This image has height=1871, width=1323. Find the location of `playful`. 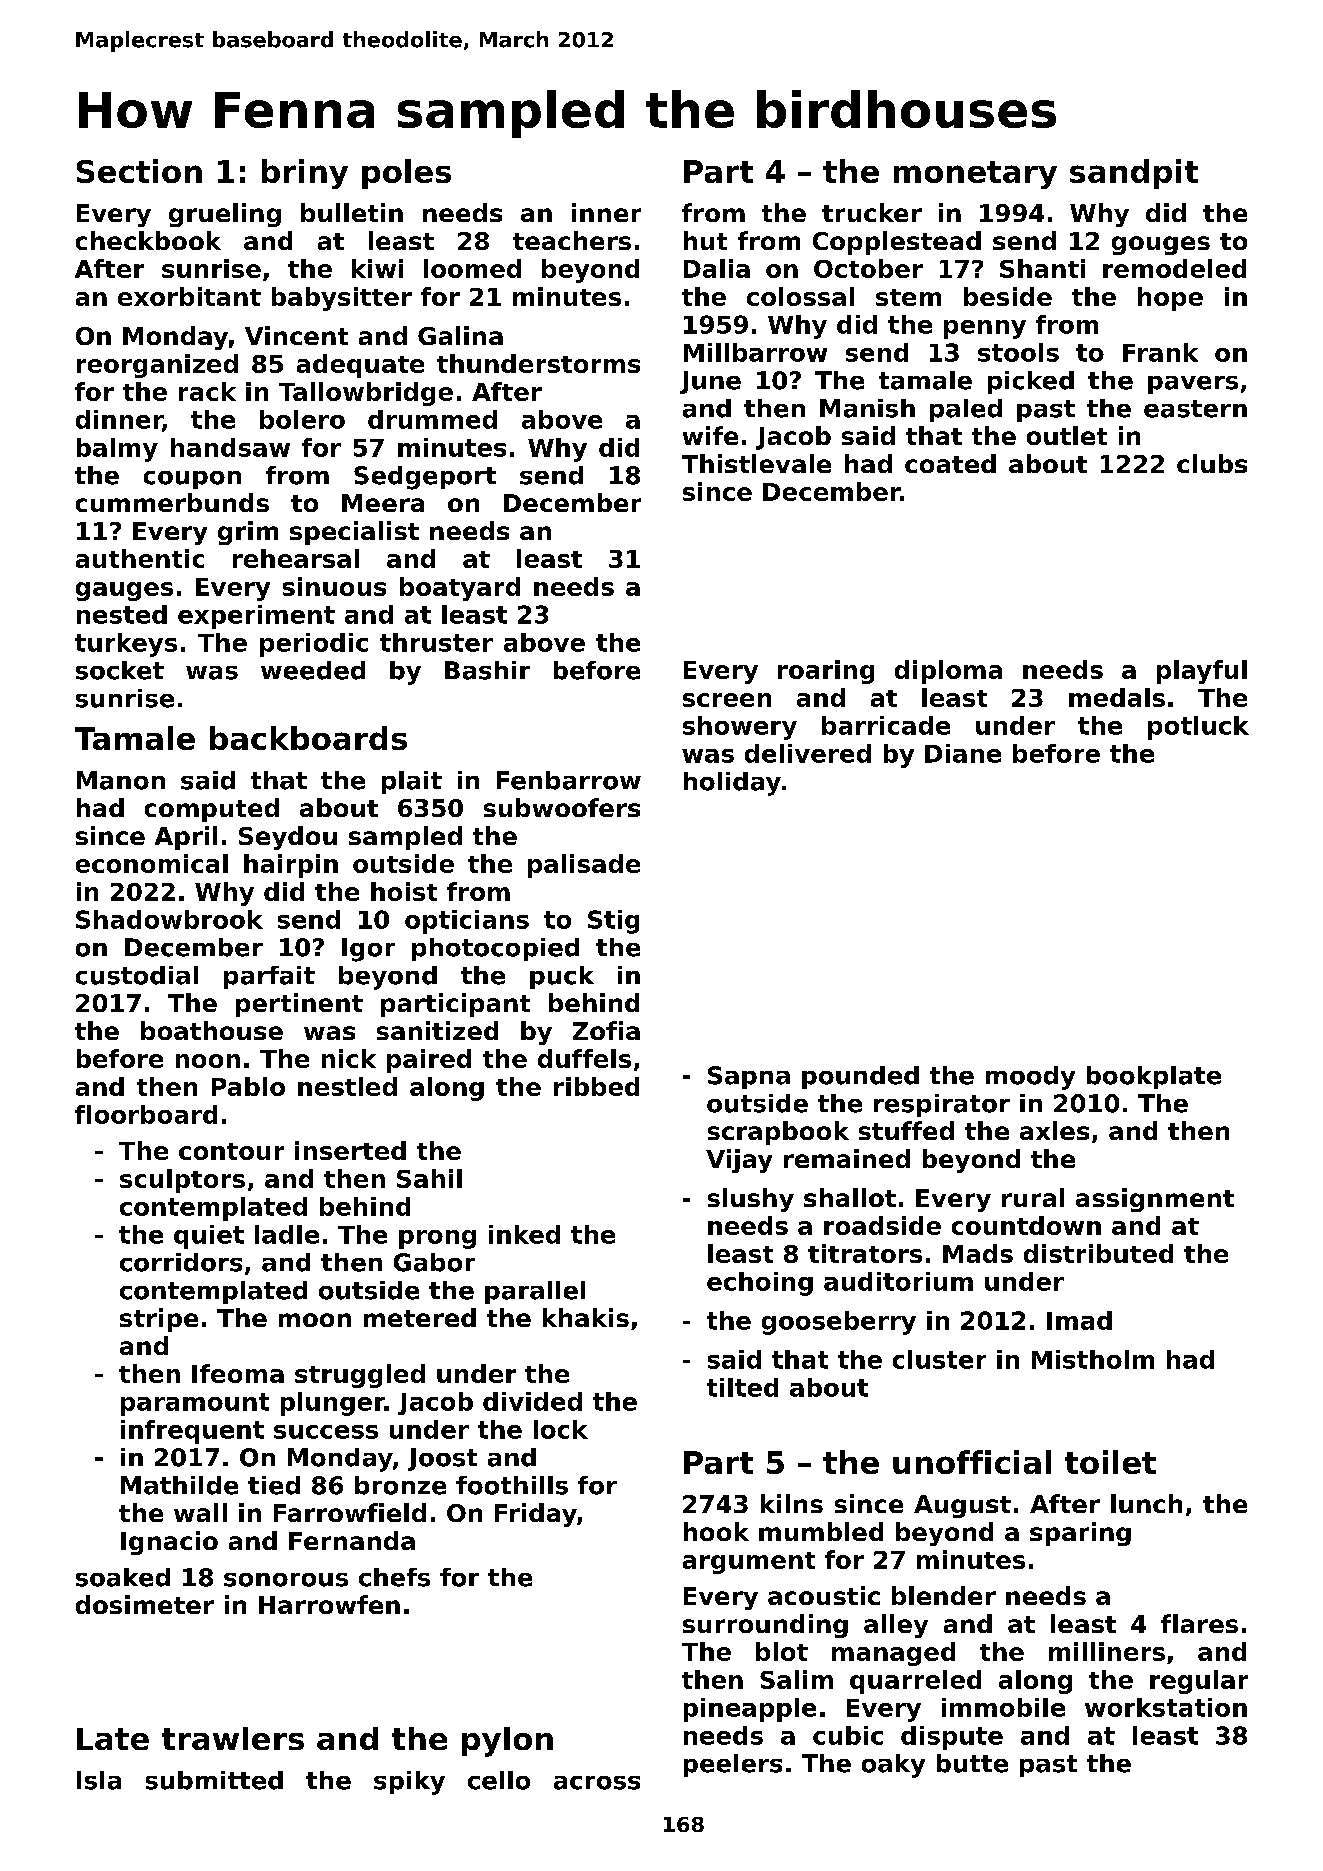

playful is located at coordinates (1202, 672).
